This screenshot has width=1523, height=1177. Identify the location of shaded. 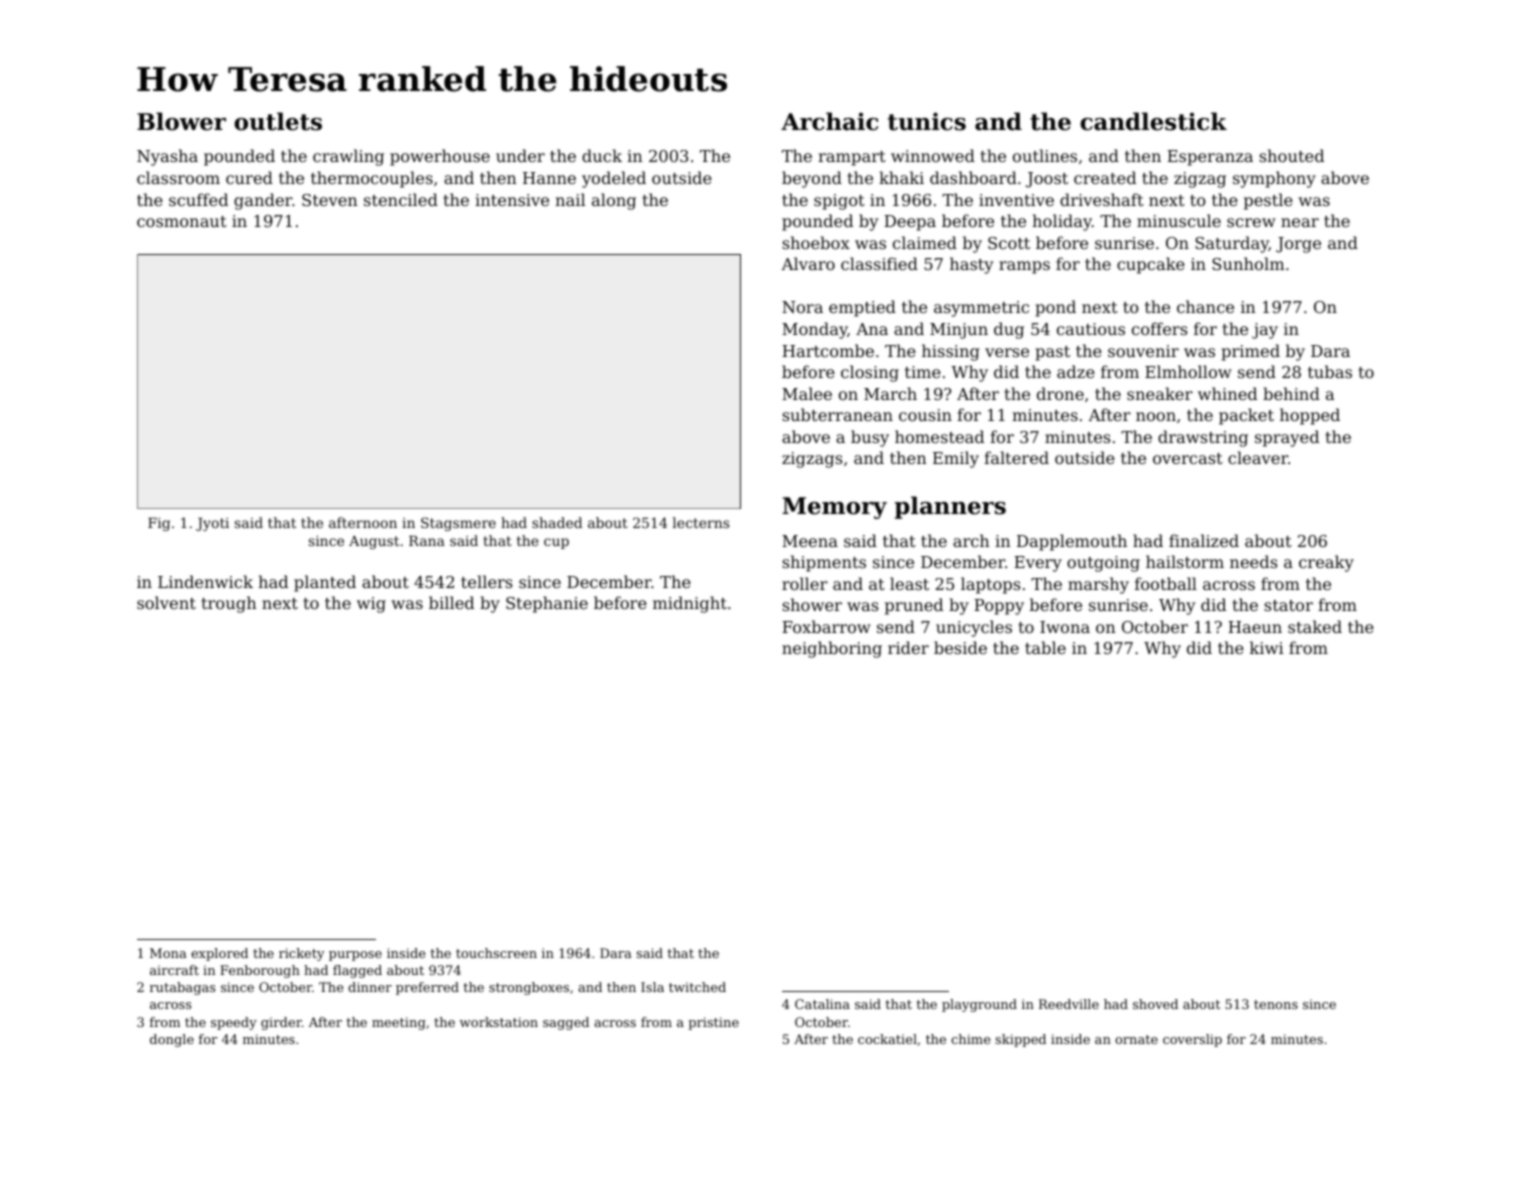
(557, 522).
